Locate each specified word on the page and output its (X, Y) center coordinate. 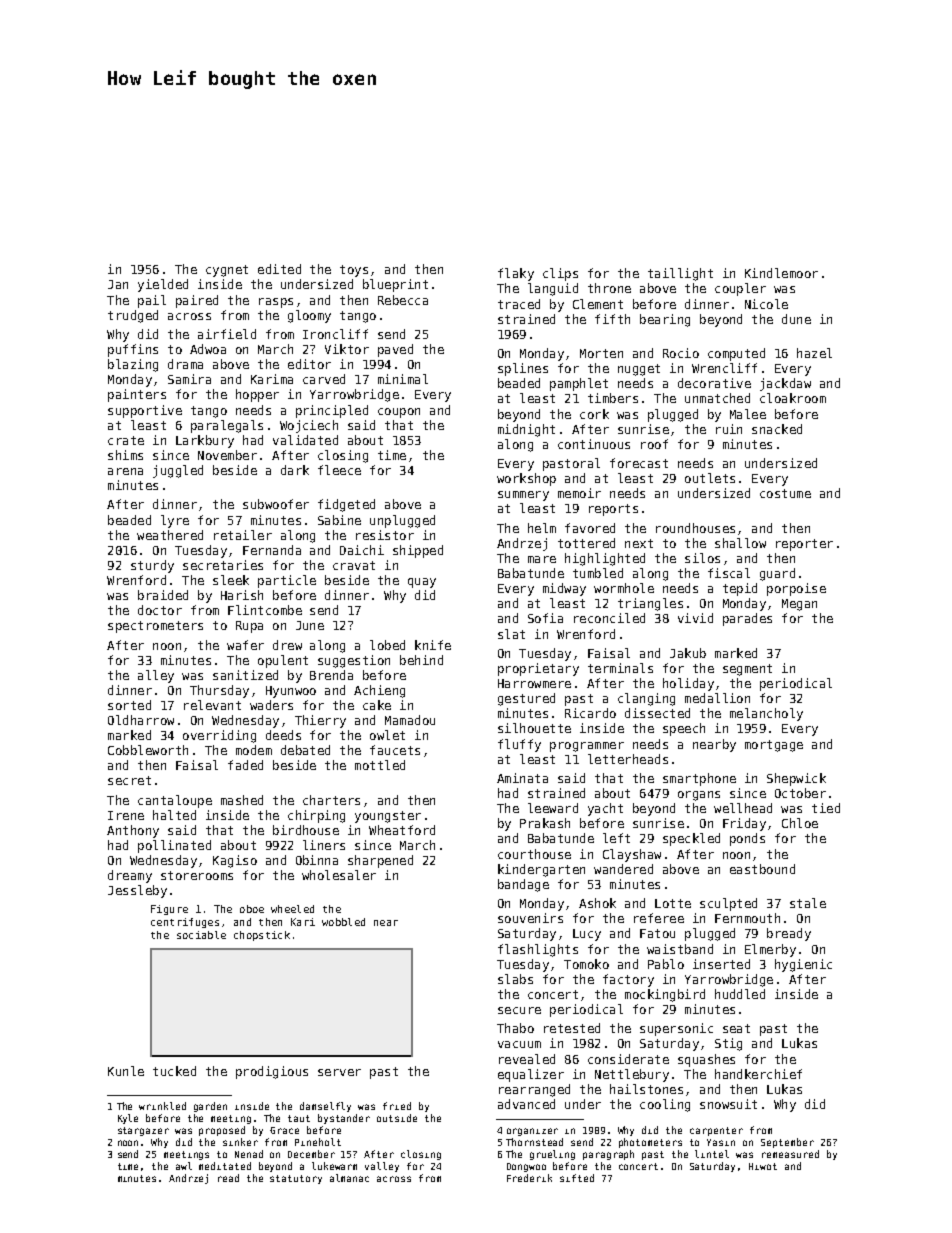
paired (197, 301)
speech (684, 729)
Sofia (545, 618)
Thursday (219, 691)
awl (184, 1166)
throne (609, 288)
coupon (399, 413)
